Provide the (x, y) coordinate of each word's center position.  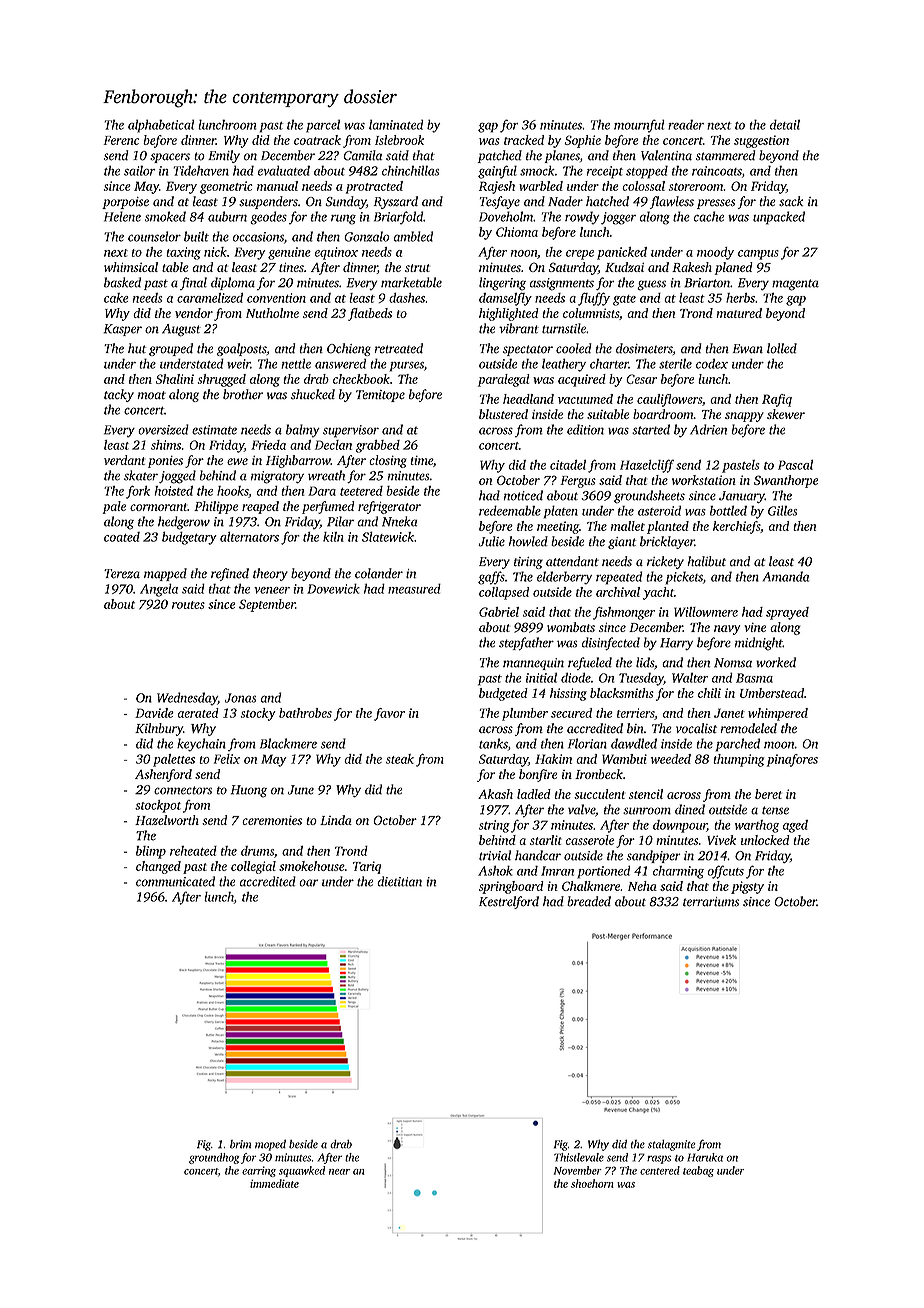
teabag (698, 1171)
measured (414, 588)
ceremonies (272, 820)
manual (277, 186)
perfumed (328, 507)
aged (795, 826)
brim (240, 1144)
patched (500, 156)
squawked (302, 1171)
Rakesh (692, 267)
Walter (690, 678)
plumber (525, 714)
